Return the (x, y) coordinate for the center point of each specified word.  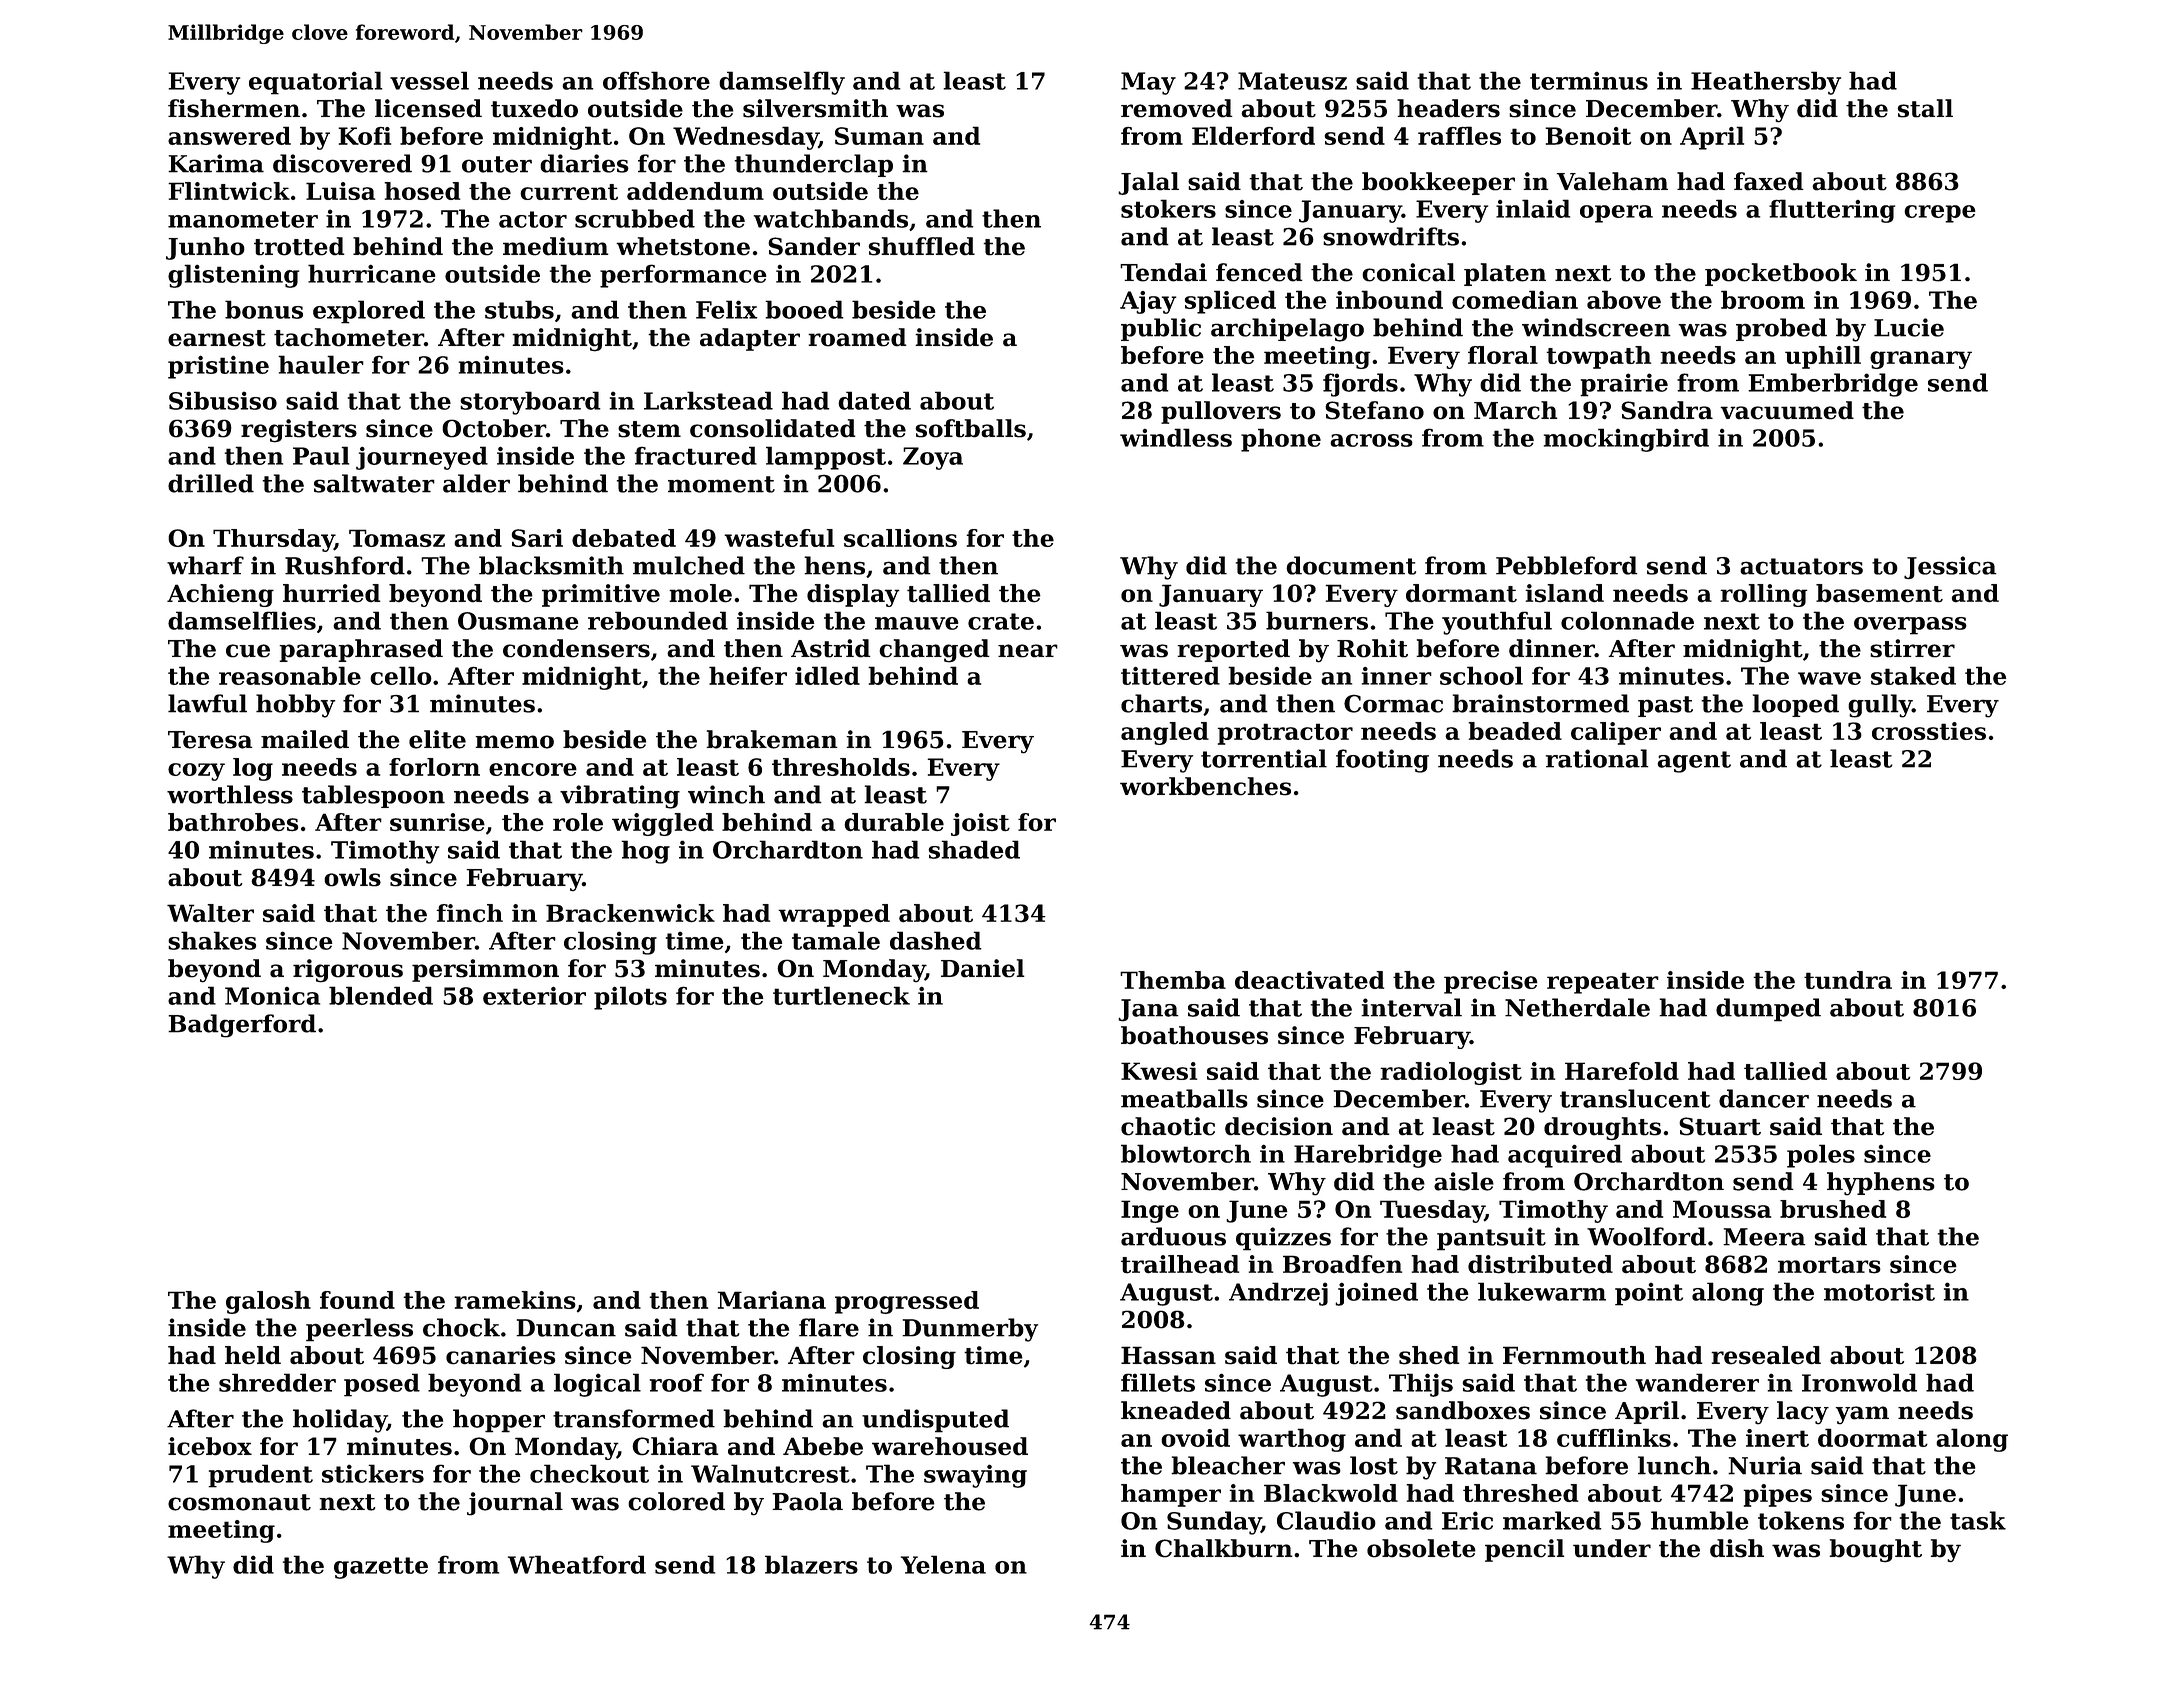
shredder (277, 1382)
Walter (210, 913)
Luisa (340, 191)
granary (1921, 360)
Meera (1764, 1237)
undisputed (935, 1421)
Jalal (1148, 183)
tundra (1848, 980)
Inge (1150, 1211)
